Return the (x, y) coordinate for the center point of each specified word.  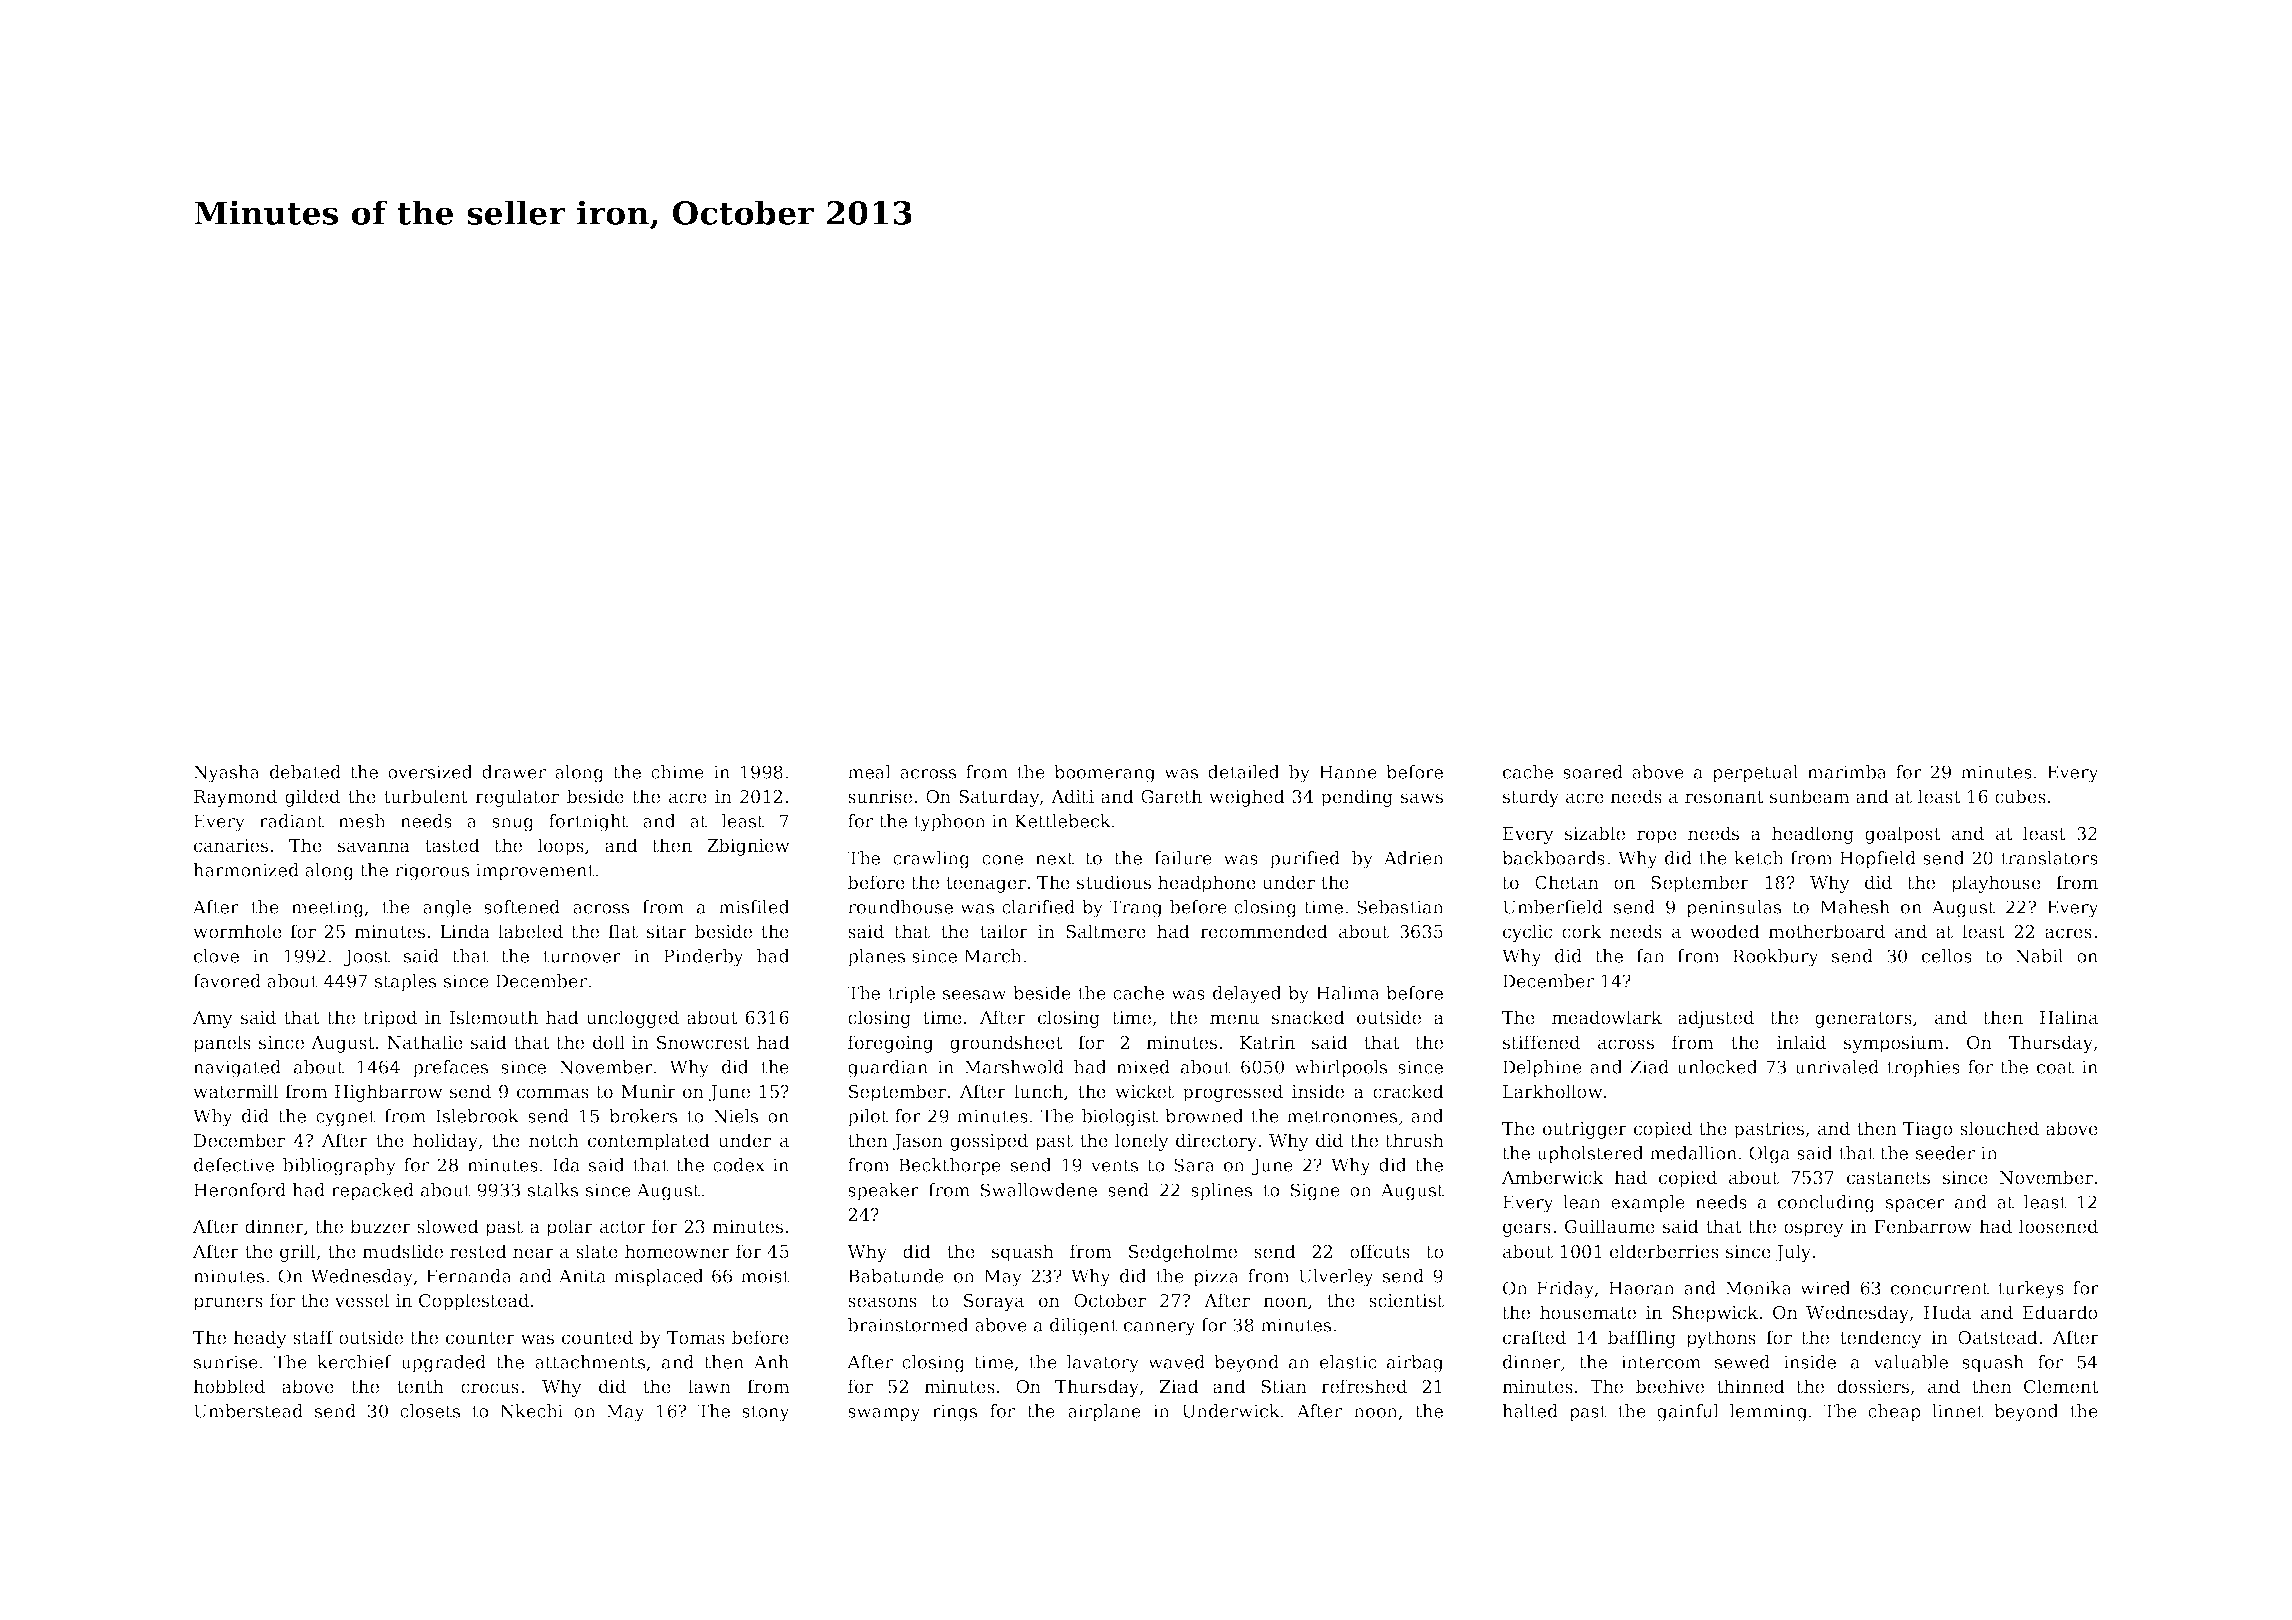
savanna (374, 847)
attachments (590, 1362)
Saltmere (1106, 931)
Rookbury (1776, 958)
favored (227, 981)
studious (1114, 882)
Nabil (2039, 956)
